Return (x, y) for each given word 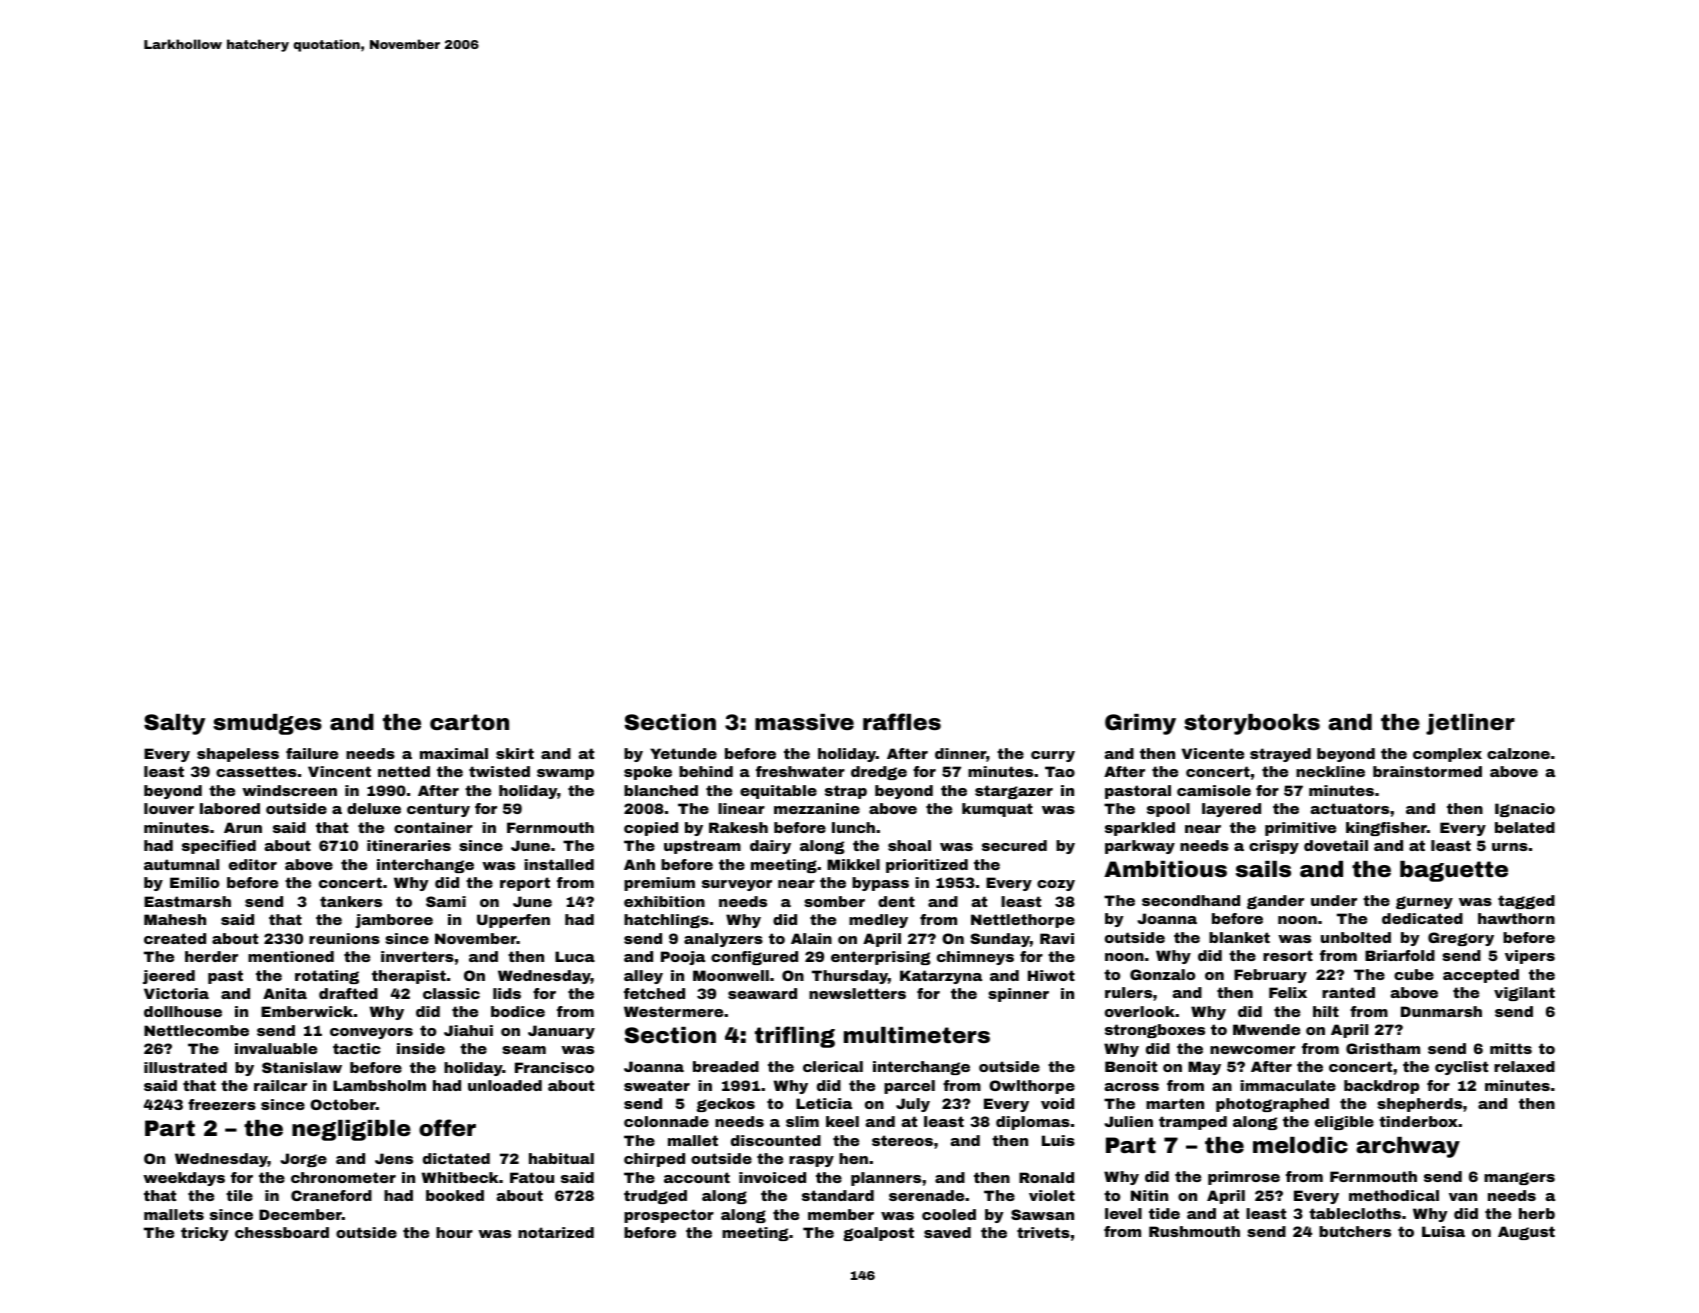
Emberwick (307, 1011)
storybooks (1252, 724)
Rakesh (738, 827)
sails (1263, 869)
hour (454, 1232)
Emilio (194, 882)
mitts (1511, 1048)
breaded (726, 1066)
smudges (267, 724)
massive (804, 722)
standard (838, 1195)
